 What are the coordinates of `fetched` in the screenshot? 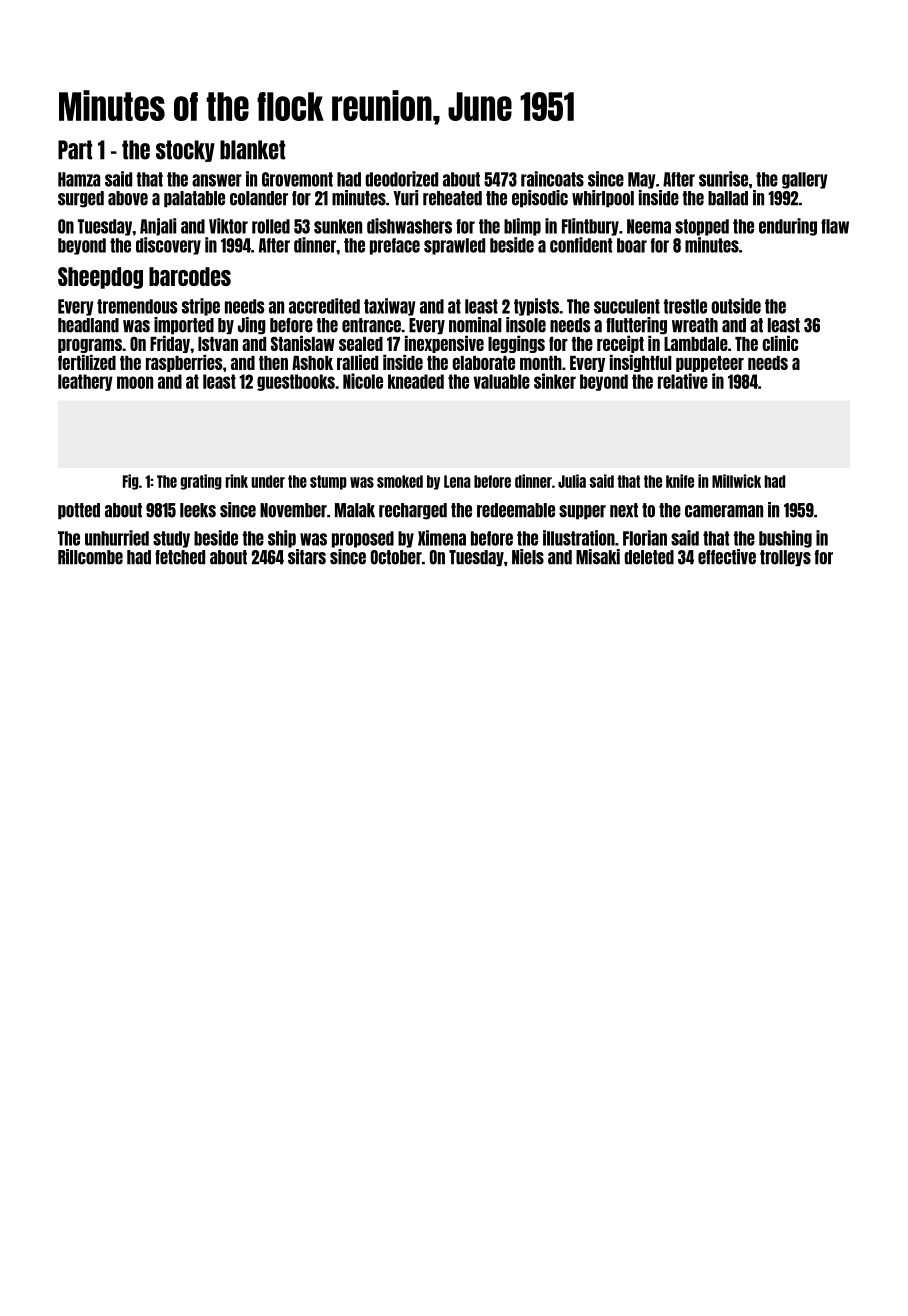 It's located at (180, 557).
